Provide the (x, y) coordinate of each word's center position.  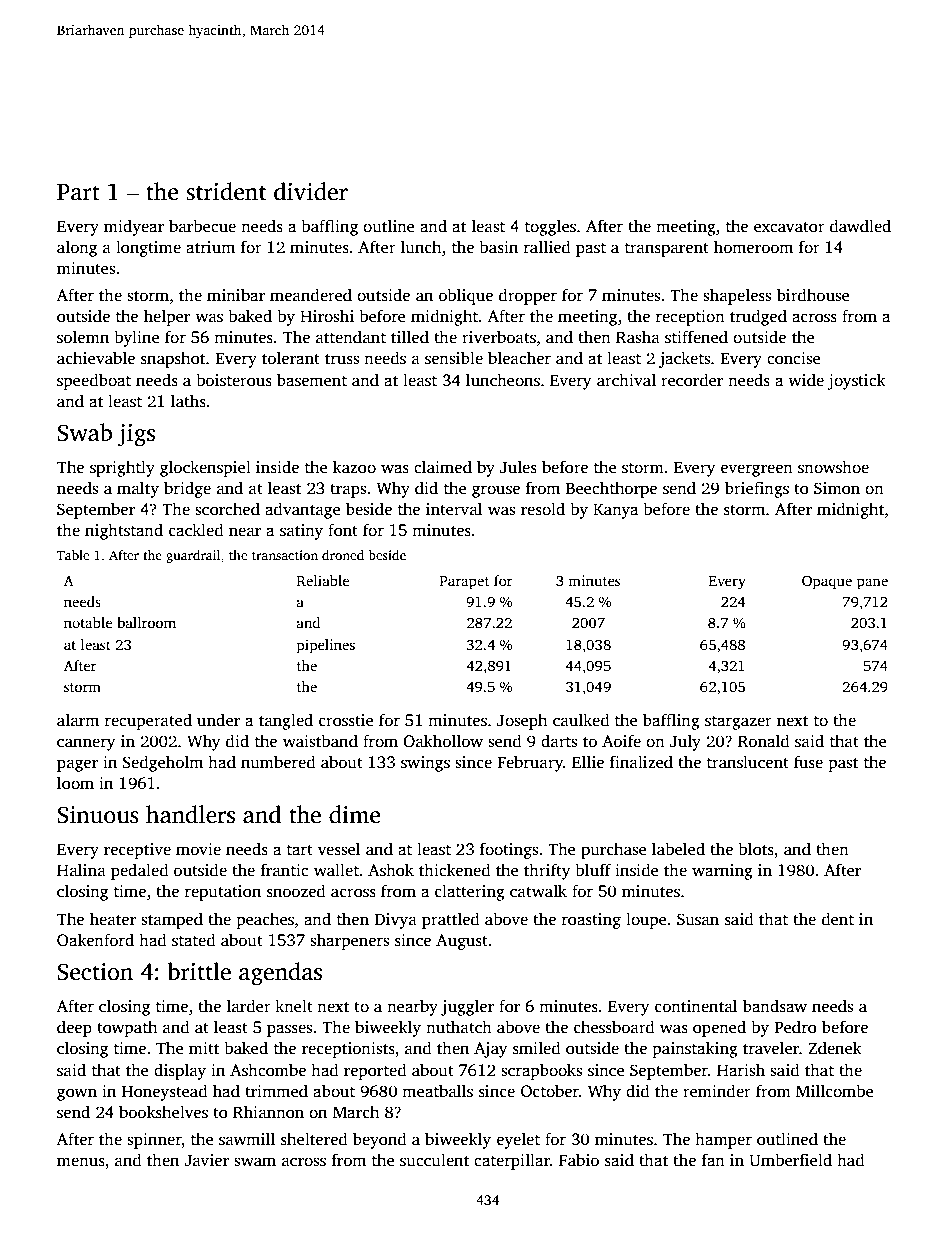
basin (498, 247)
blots (756, 849)
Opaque (827, 582)
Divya (395, 921)
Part (78, 192)
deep (74, 1028)
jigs (136, 435)
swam (255, 1162)
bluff (593, 869)
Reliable (323, 580)
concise (794, 358)
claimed (443, 467)
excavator (789, 227)
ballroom (146, 622)
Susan (698, 919)
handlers (190, 814)
